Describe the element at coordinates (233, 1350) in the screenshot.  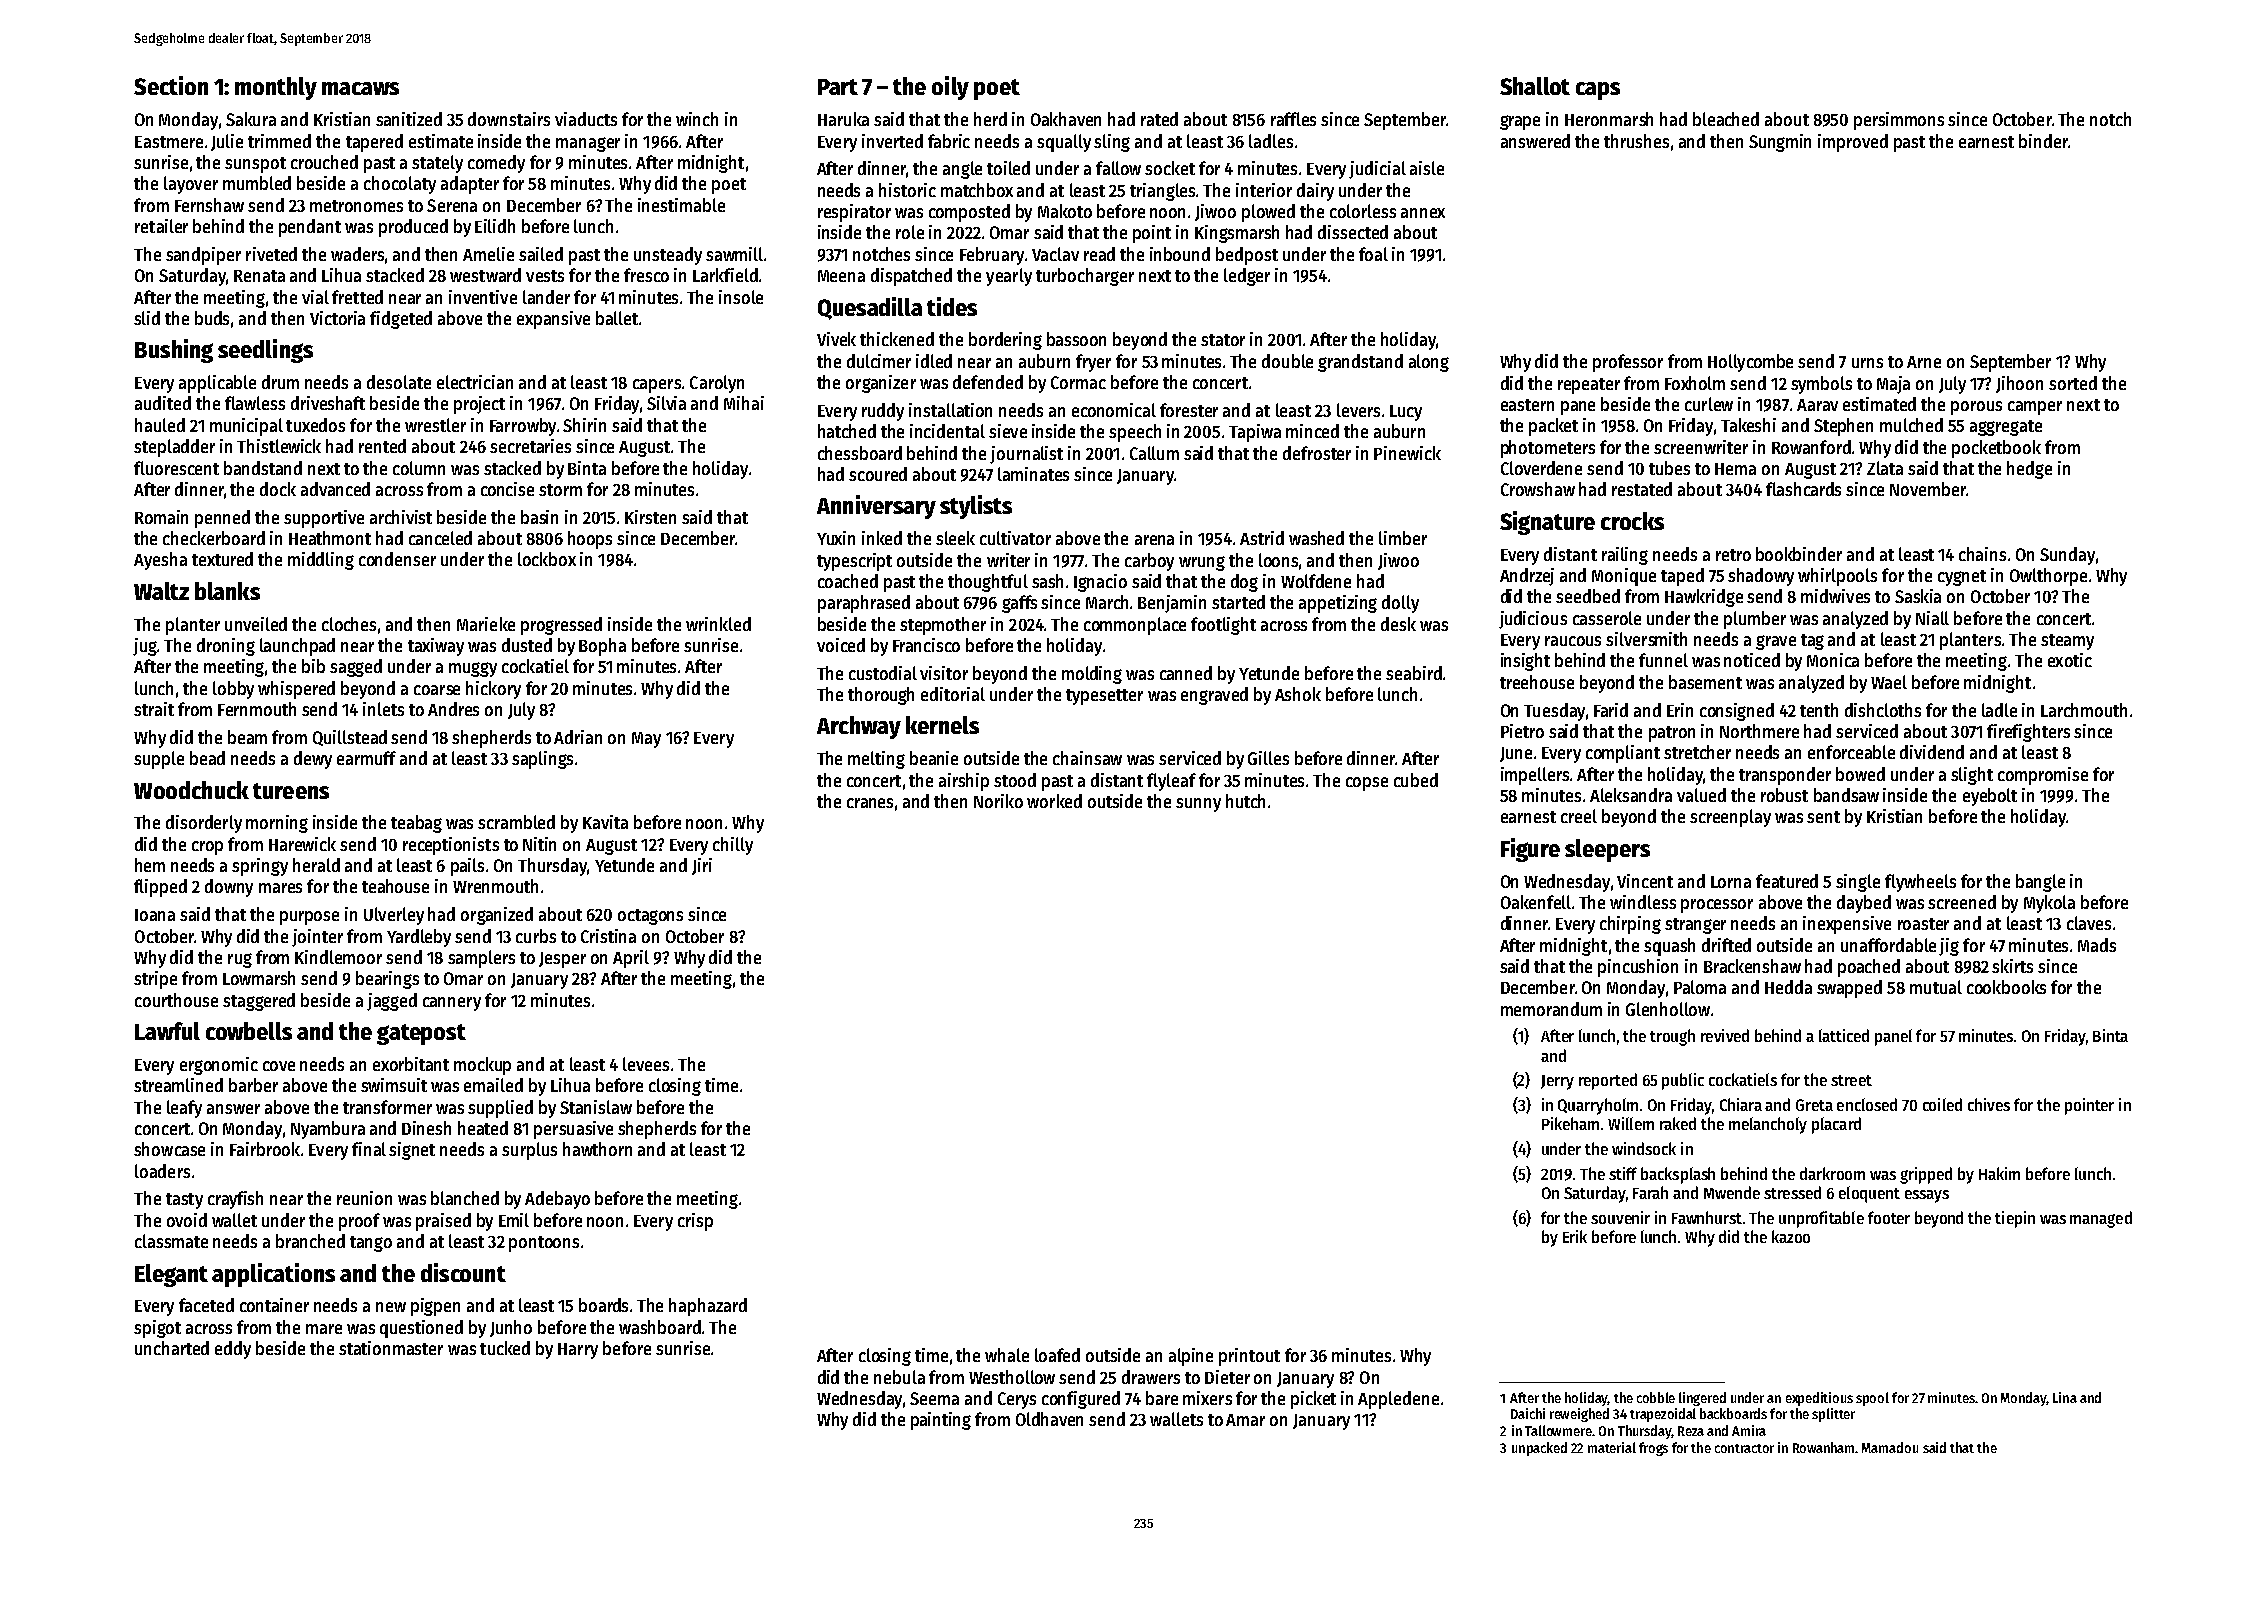
I see `eddy` at that location.
